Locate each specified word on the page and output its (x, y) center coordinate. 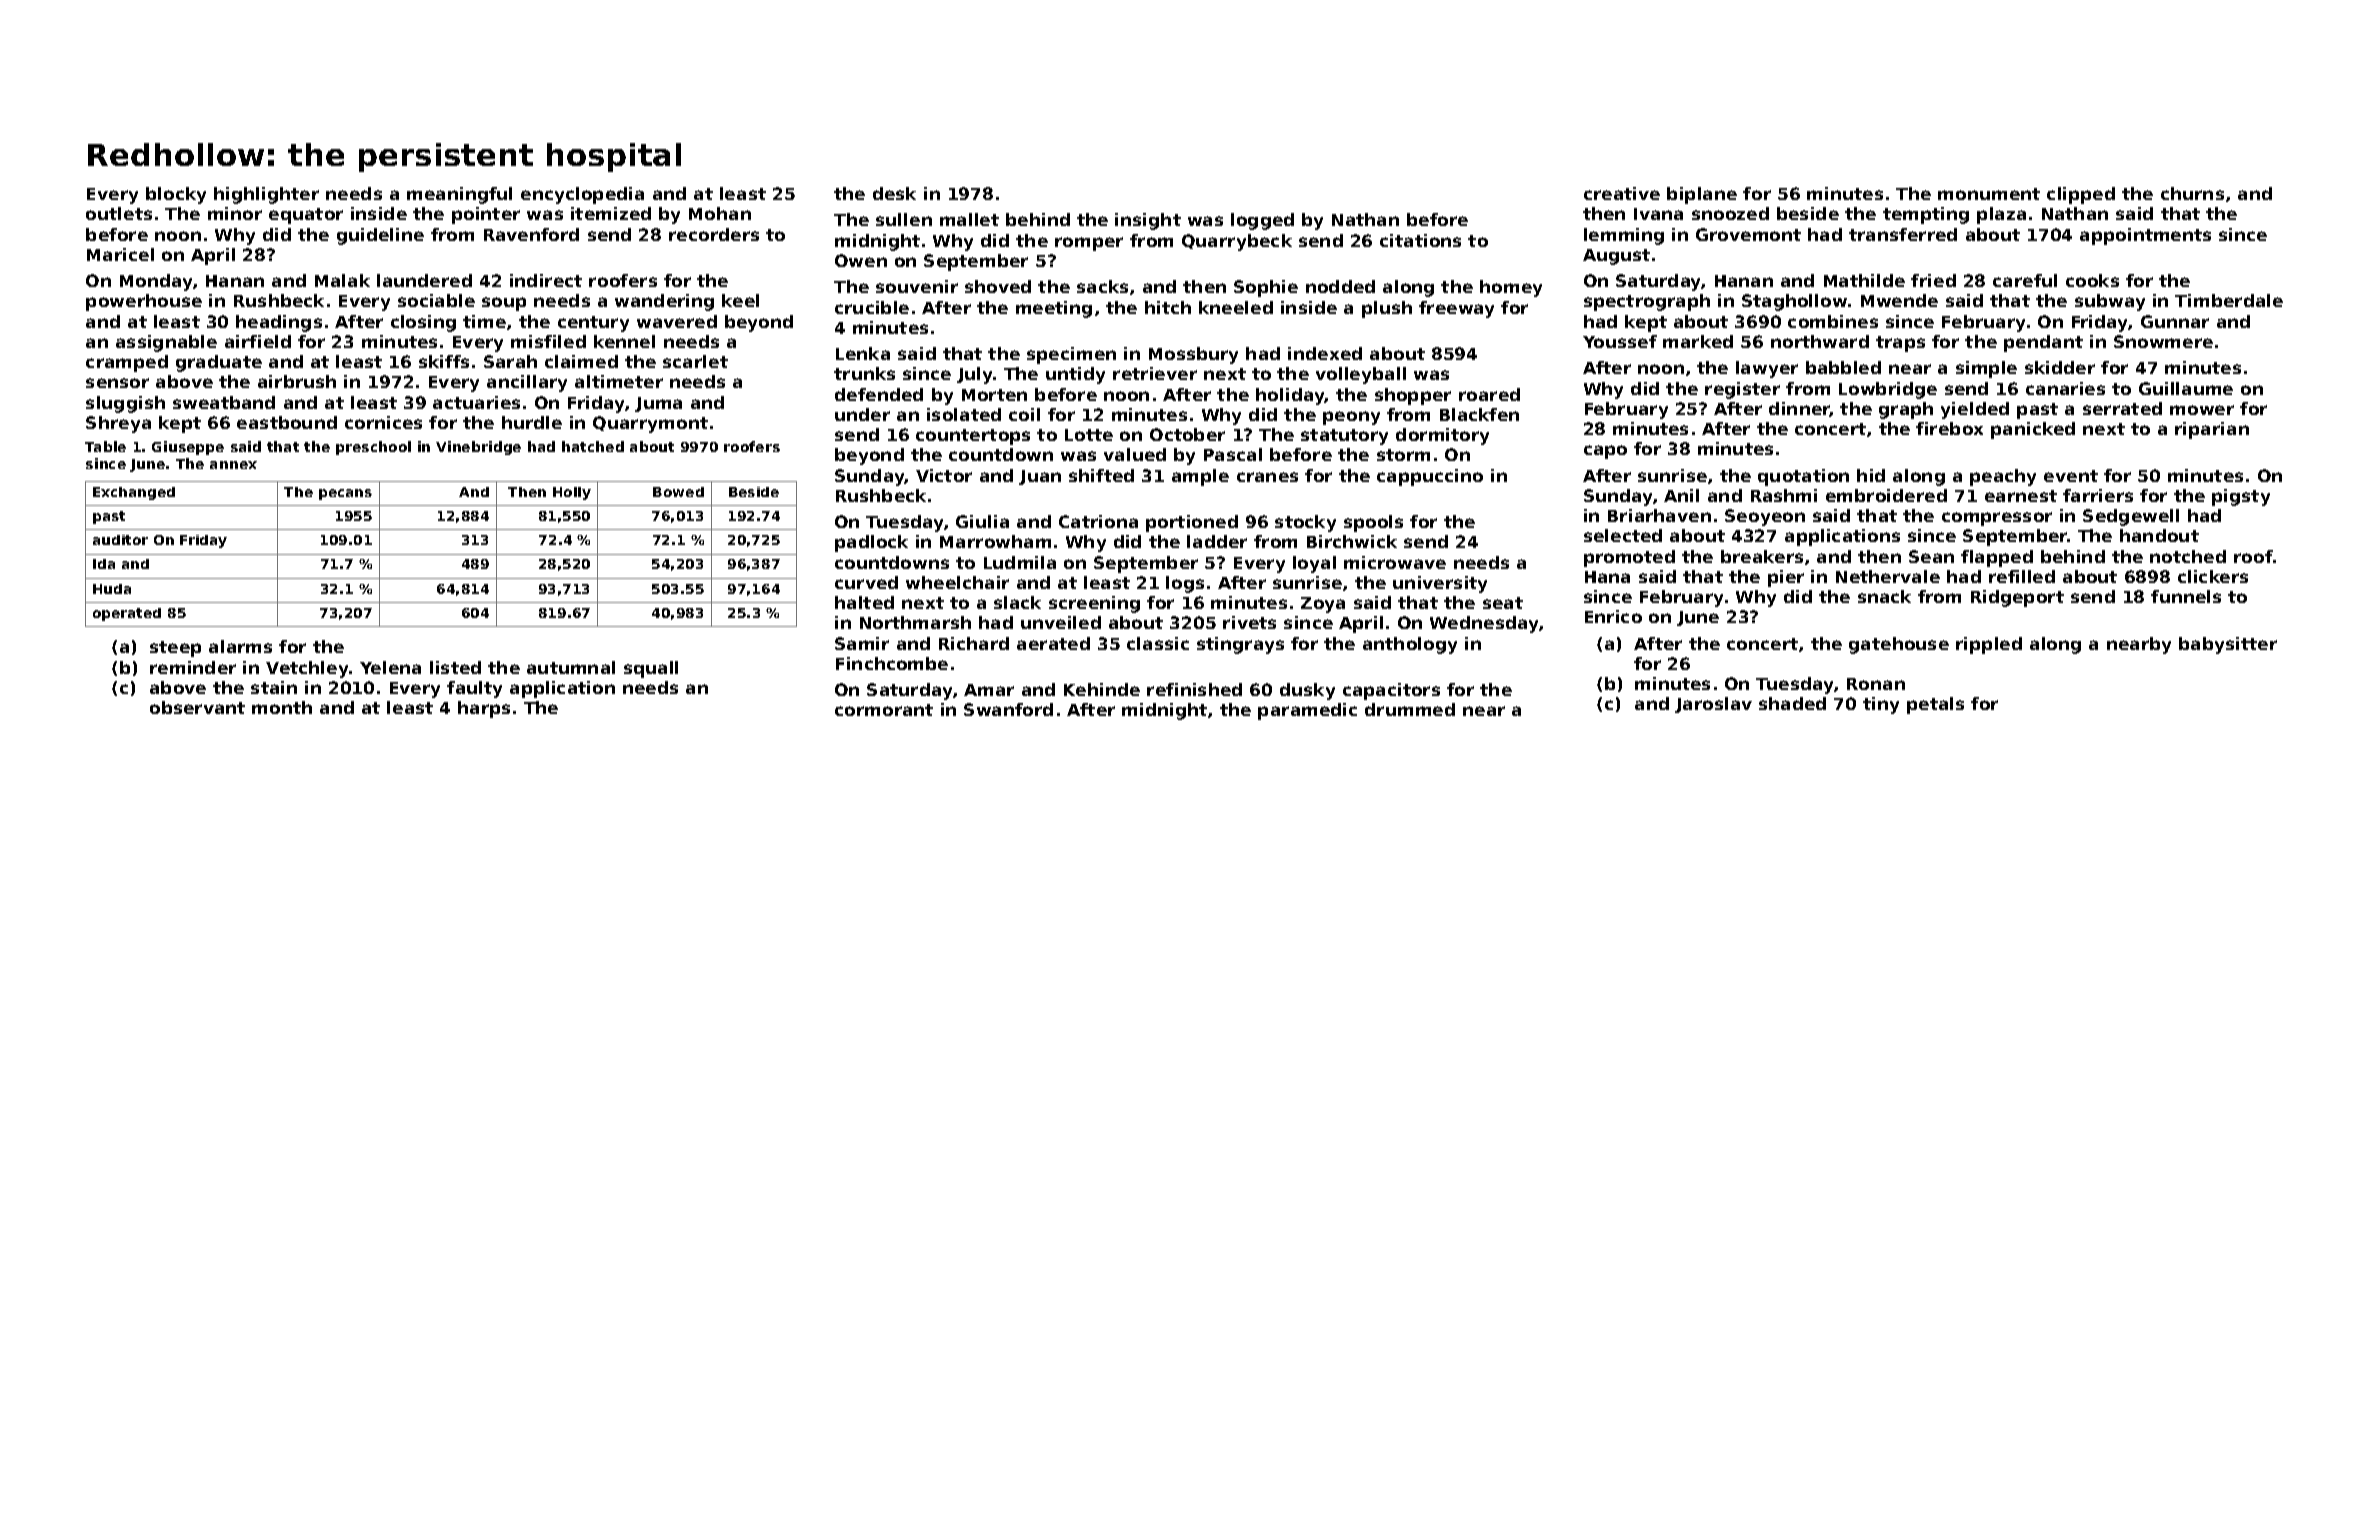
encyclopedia (582, 195)
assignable (166, 343)
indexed (1325, 353)
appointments (2145, 236)
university (1440, 584)
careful (2025, 280)
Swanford (1008, 709)
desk (894, 193)
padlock (871, 543)
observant (197, 707)
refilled (2022, 576)
